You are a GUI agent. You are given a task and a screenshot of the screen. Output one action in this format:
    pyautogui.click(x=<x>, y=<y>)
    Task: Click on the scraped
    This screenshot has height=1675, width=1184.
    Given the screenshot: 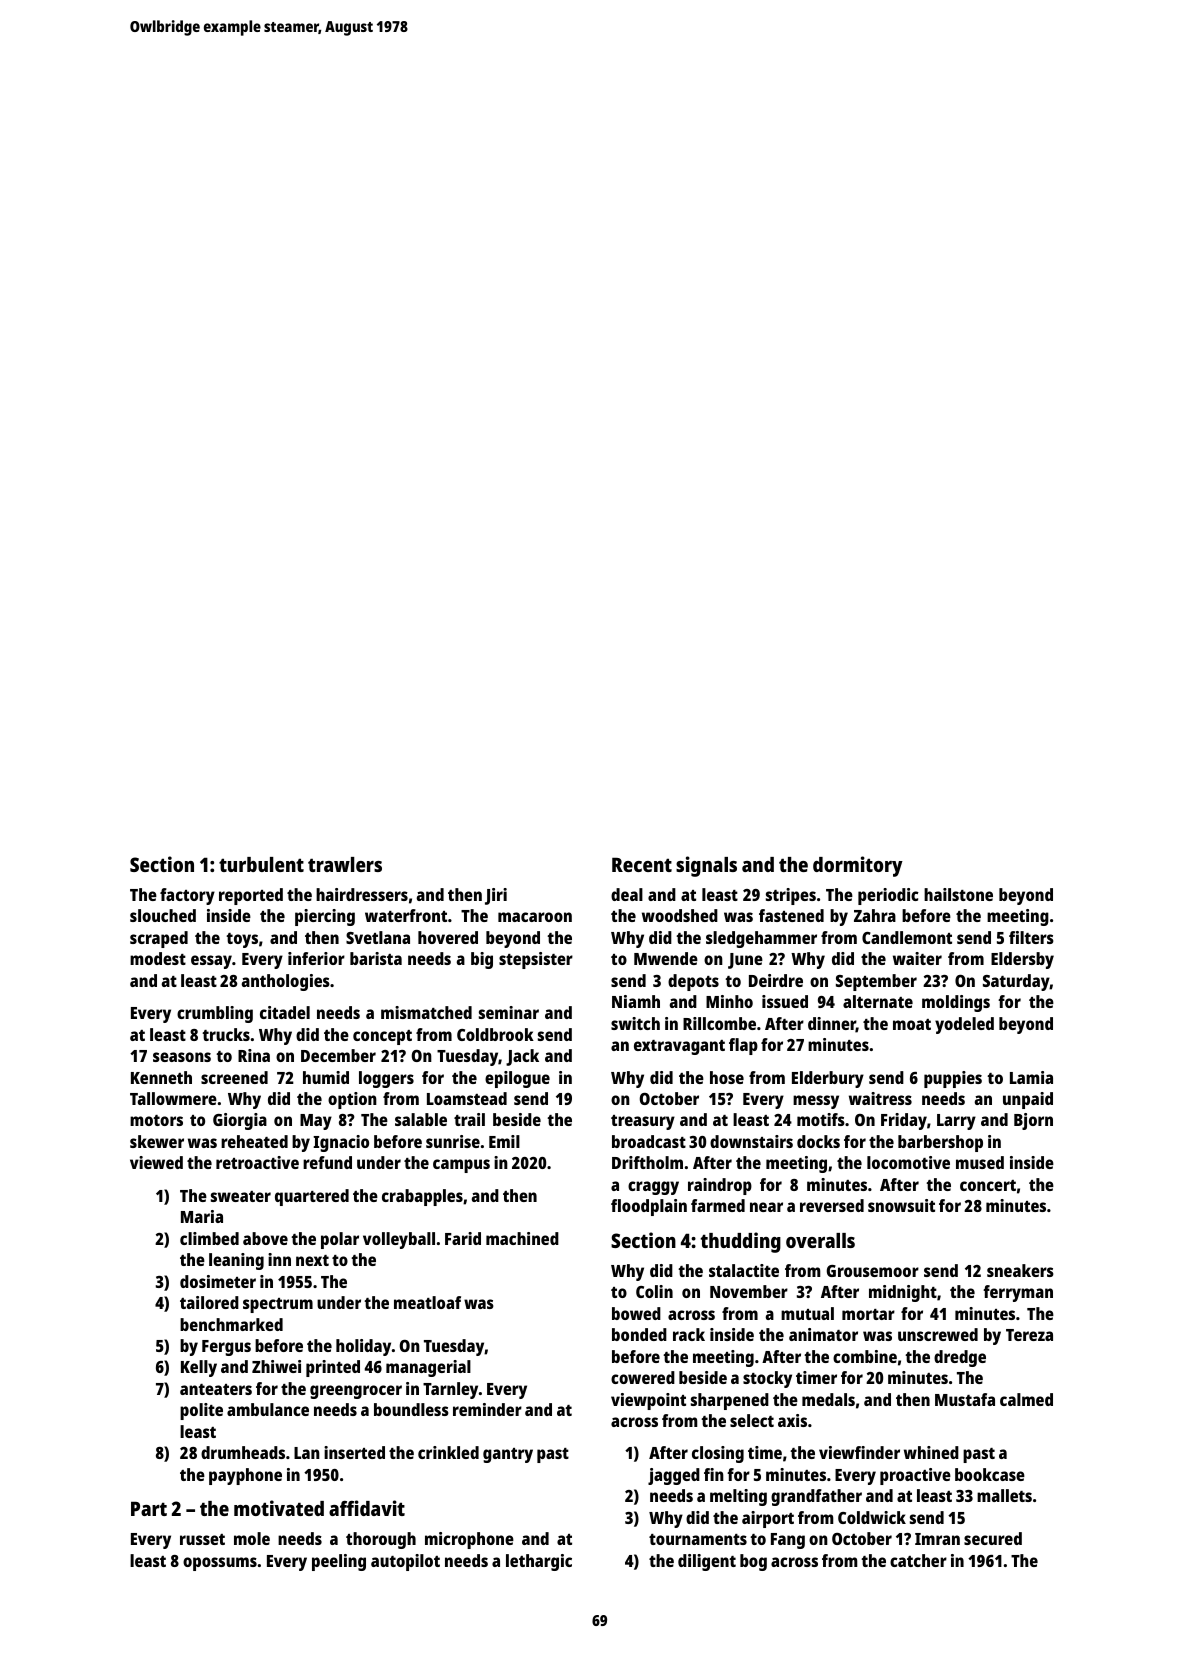 What is the action you would take?
    pyautogui.click(x=159, y=939)
